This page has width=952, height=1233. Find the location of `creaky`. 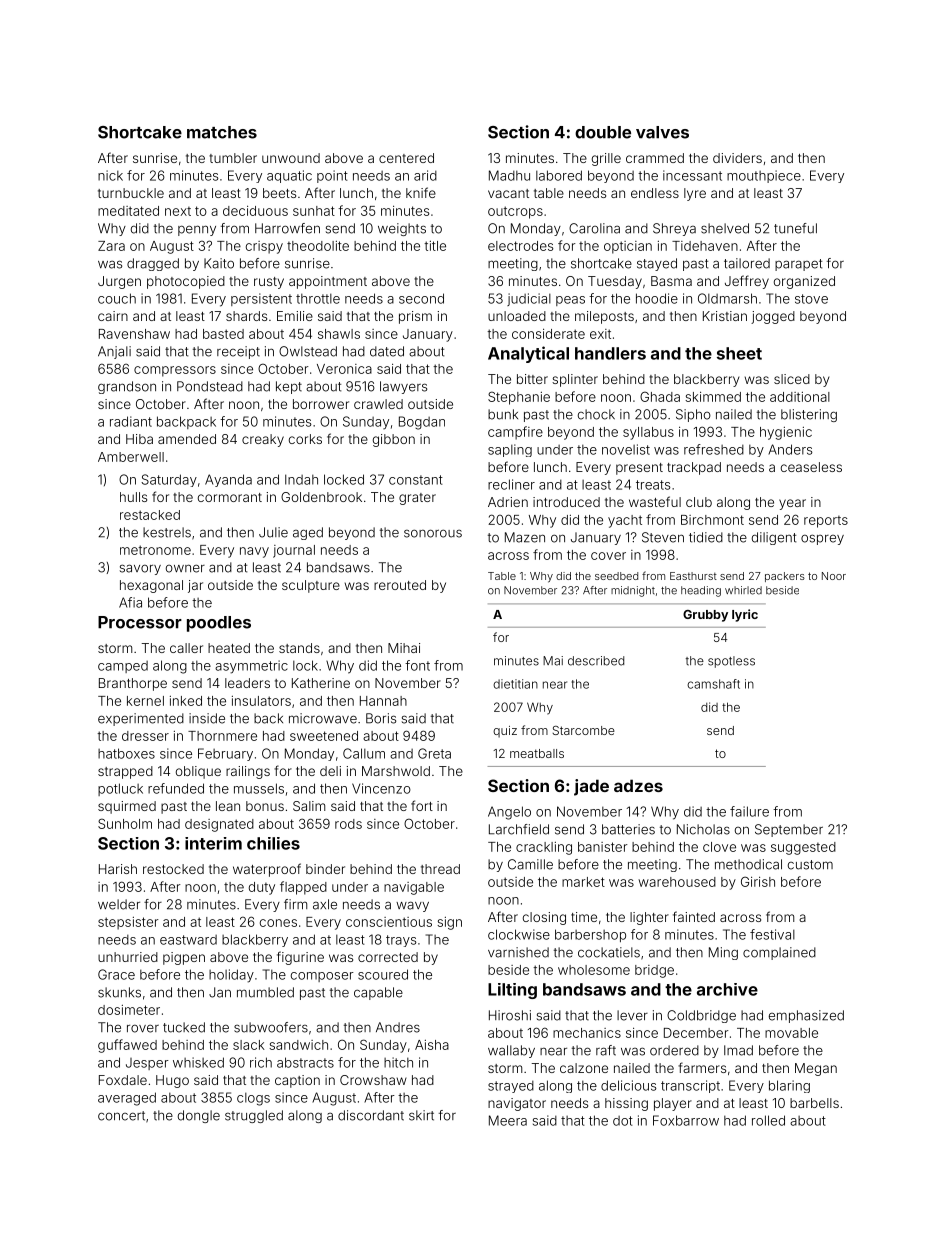

creaky is located at coordinates (263, 440).
